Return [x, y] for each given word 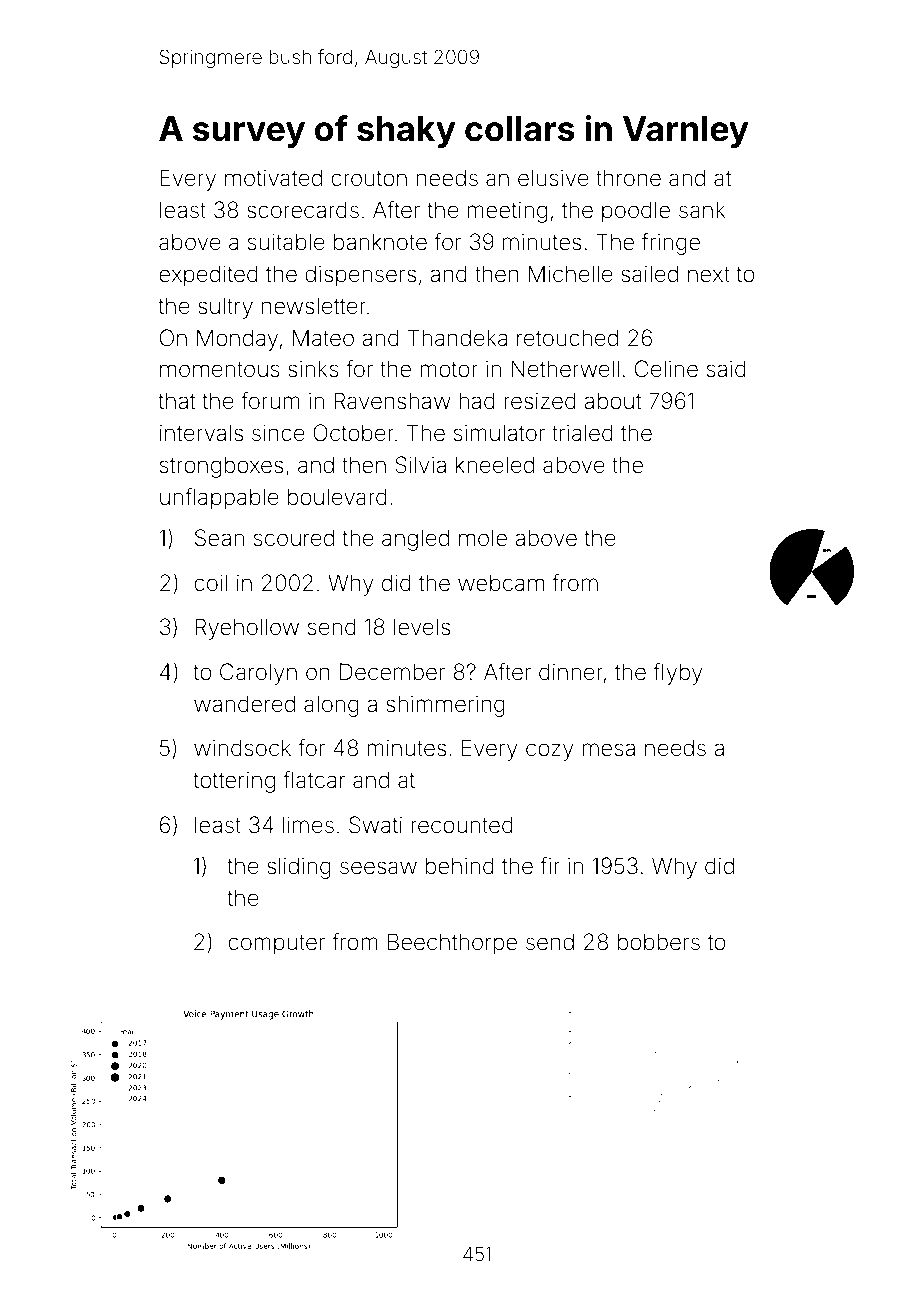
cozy [550, 752]
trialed [582, 433]
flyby [678, 674]
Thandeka [457, 338]
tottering [234, 782]
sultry [225, 308]
